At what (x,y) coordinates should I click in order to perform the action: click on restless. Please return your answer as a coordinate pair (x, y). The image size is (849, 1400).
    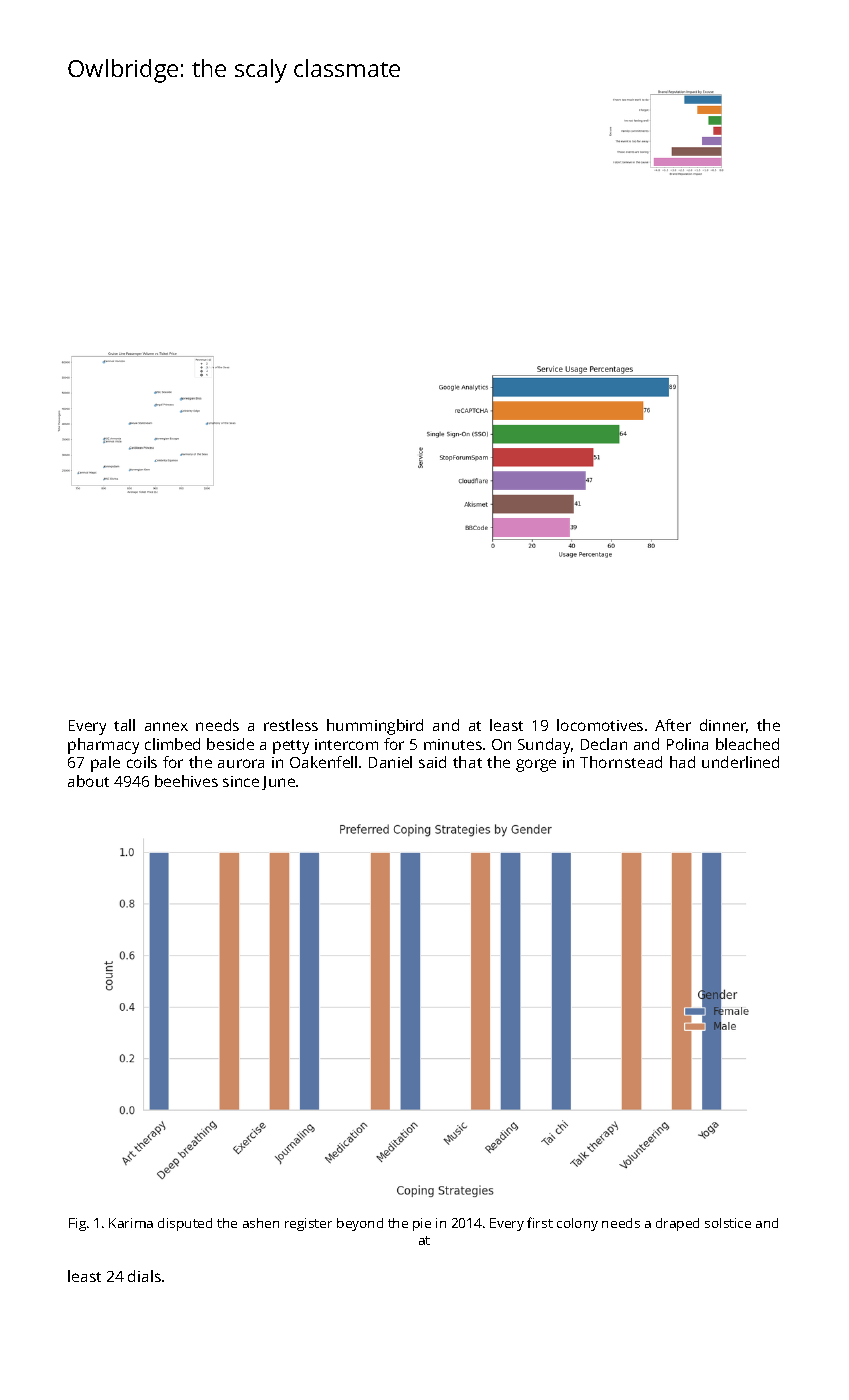
    Looking at the image, I should click on (291, 725).
